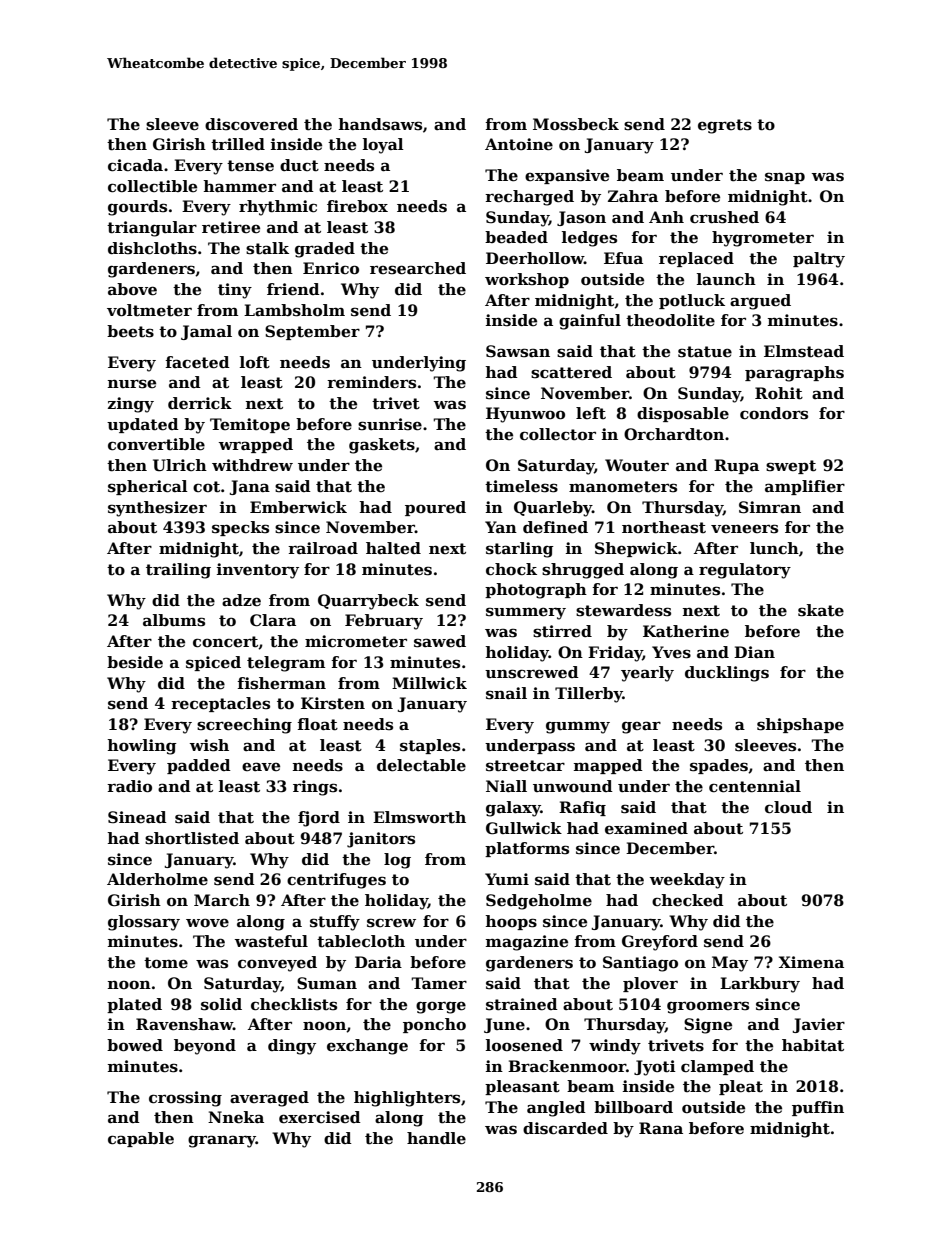 This screenshot has width=952, height=1233. Describe the element at coordinates (382, 446) in the screenshot. I see `gaskets` at that location.
